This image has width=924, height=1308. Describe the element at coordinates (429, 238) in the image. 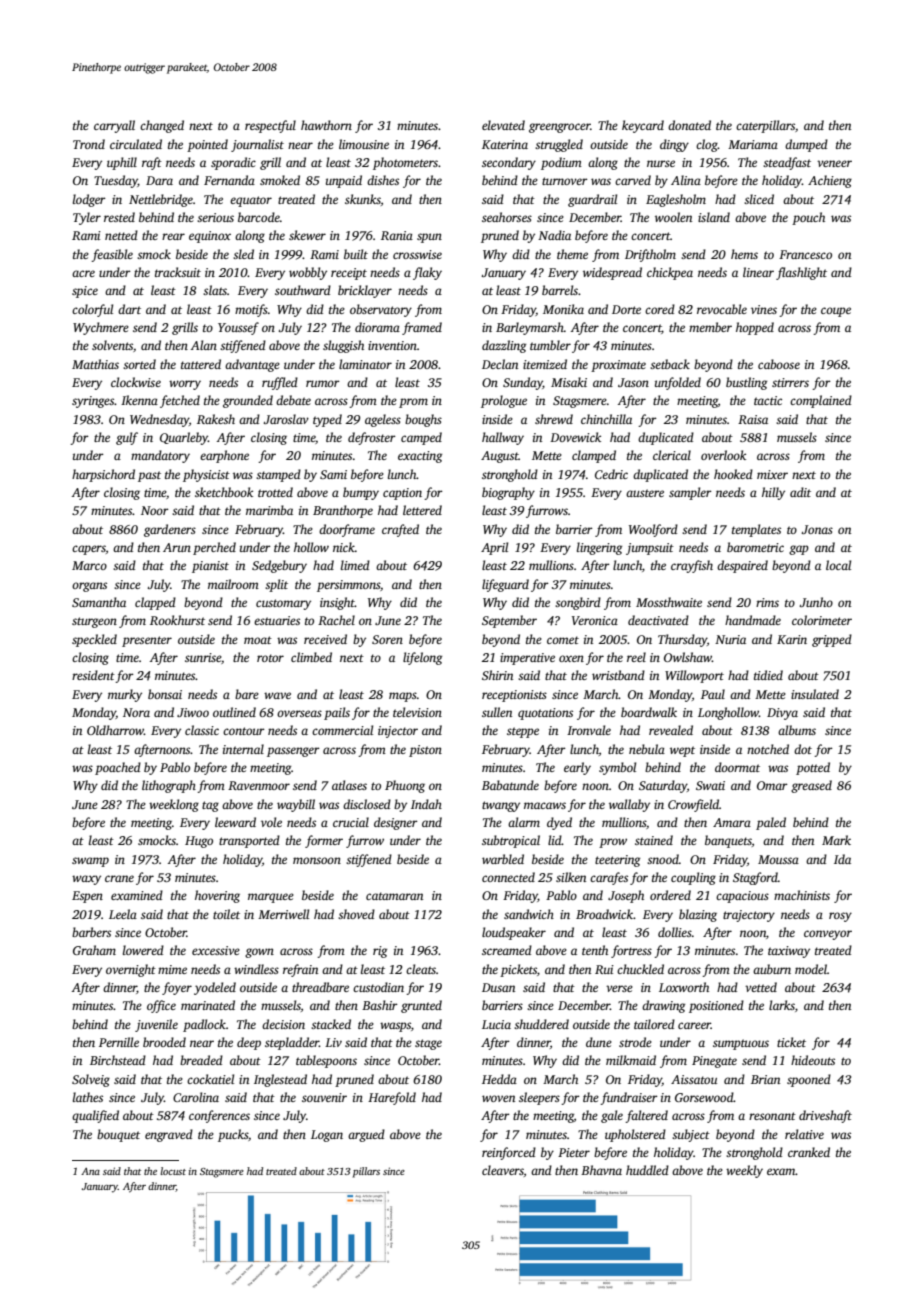

I see `spun` at that location.
